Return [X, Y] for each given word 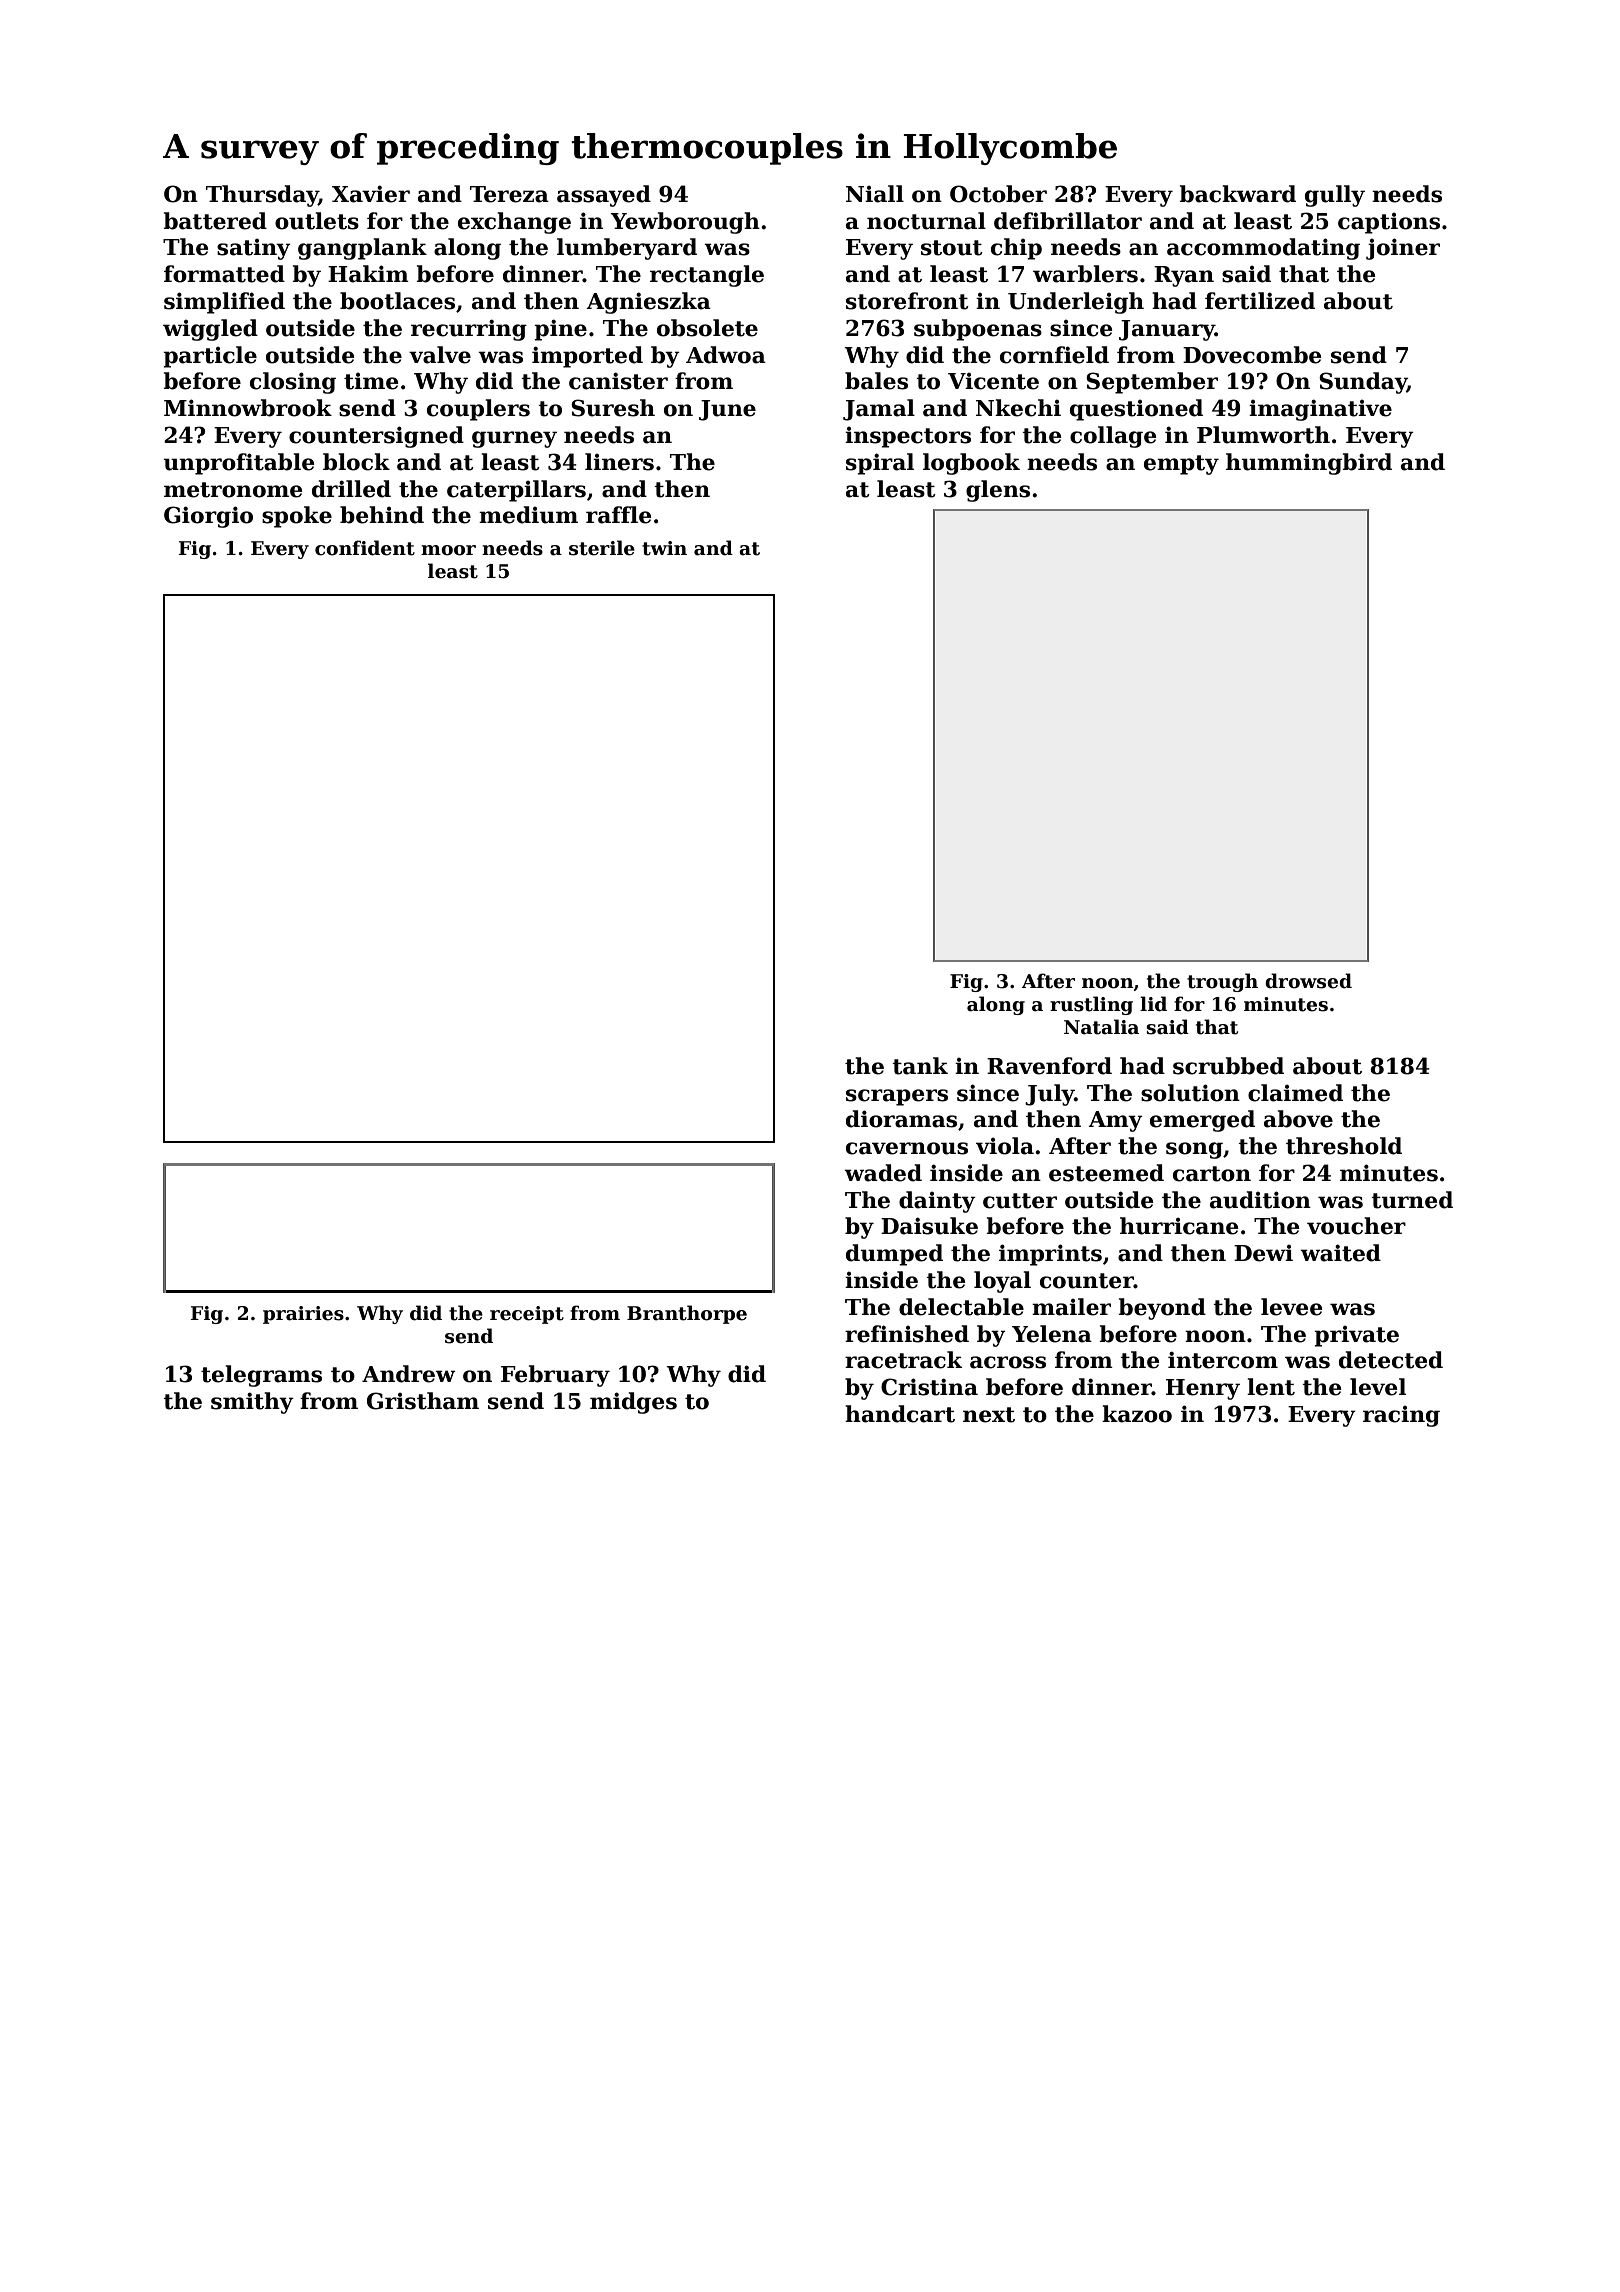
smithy [252, 1403]
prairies [303, 1315]
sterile [602, 548]
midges [633, 1403]
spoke [297, 517]
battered [215, 221]
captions [1389, 223]
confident [365, 548]
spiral [880, 464]
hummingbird [1309, 464]
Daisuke [929, 1226]
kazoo [1137, 1414]
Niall [875, 194]
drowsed [1308, 981]
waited [1340, 1253]
